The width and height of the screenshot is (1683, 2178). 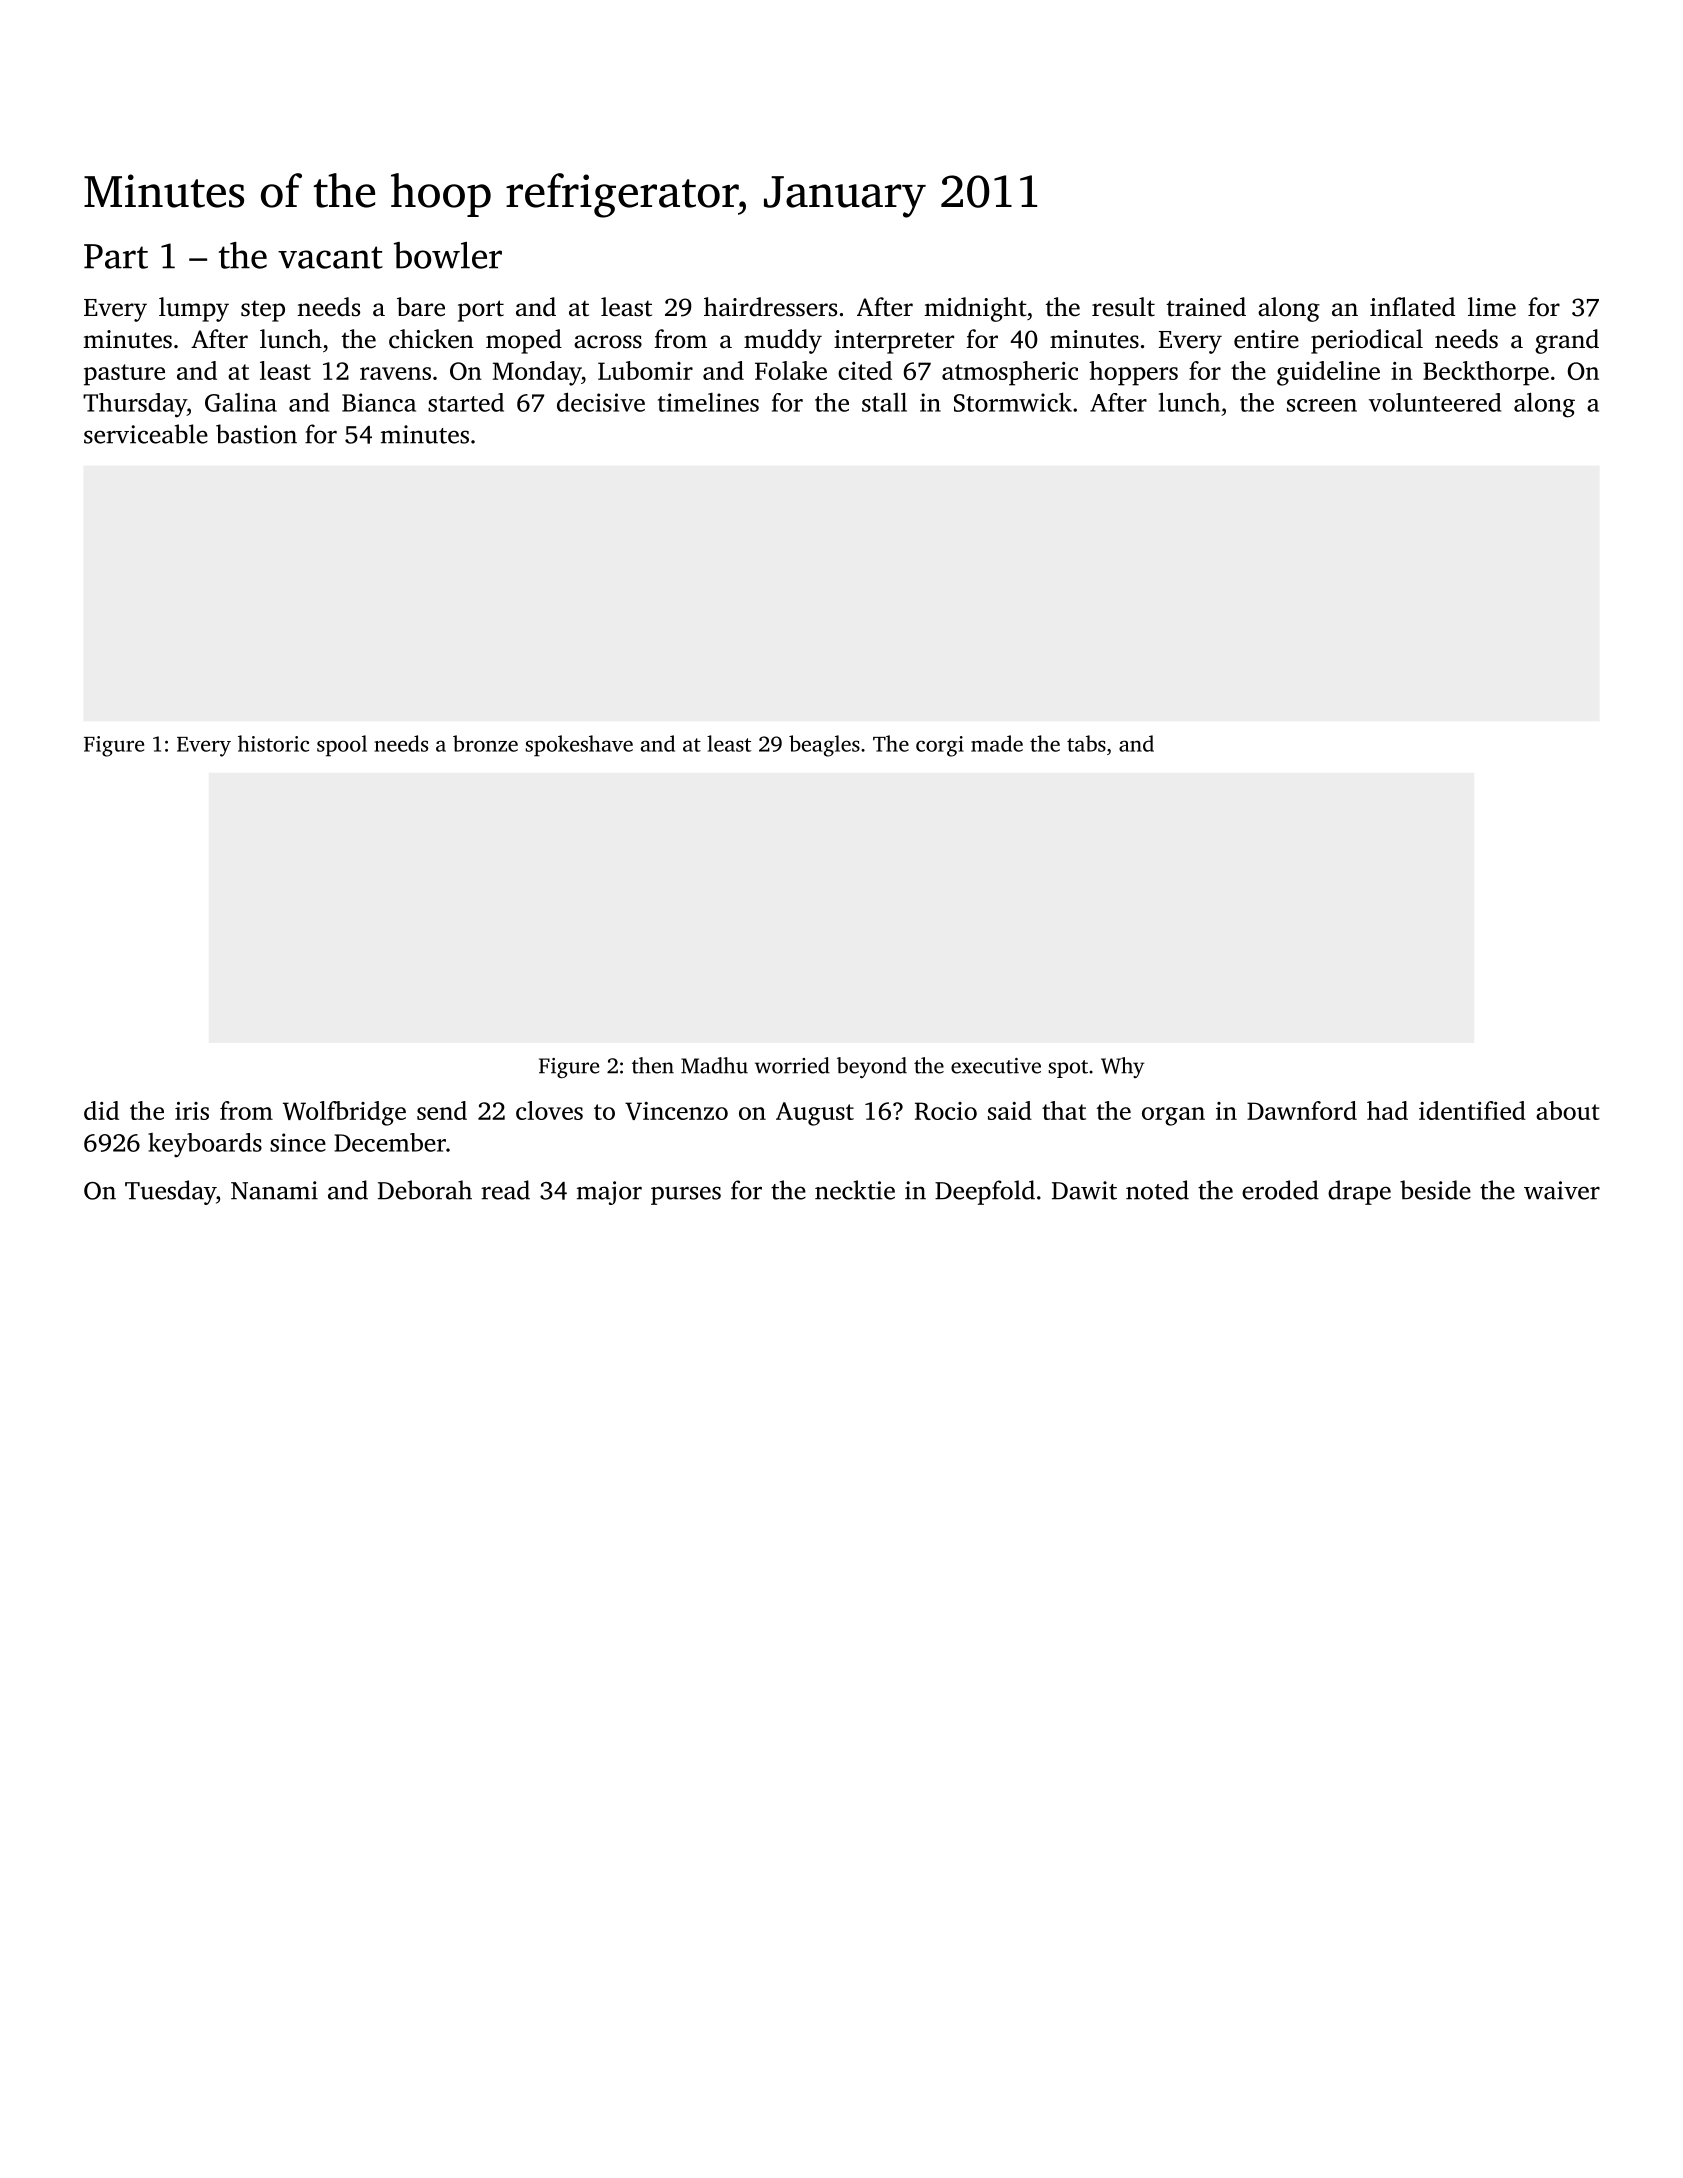 I want to click on historic, so click(x=273, y=743).
